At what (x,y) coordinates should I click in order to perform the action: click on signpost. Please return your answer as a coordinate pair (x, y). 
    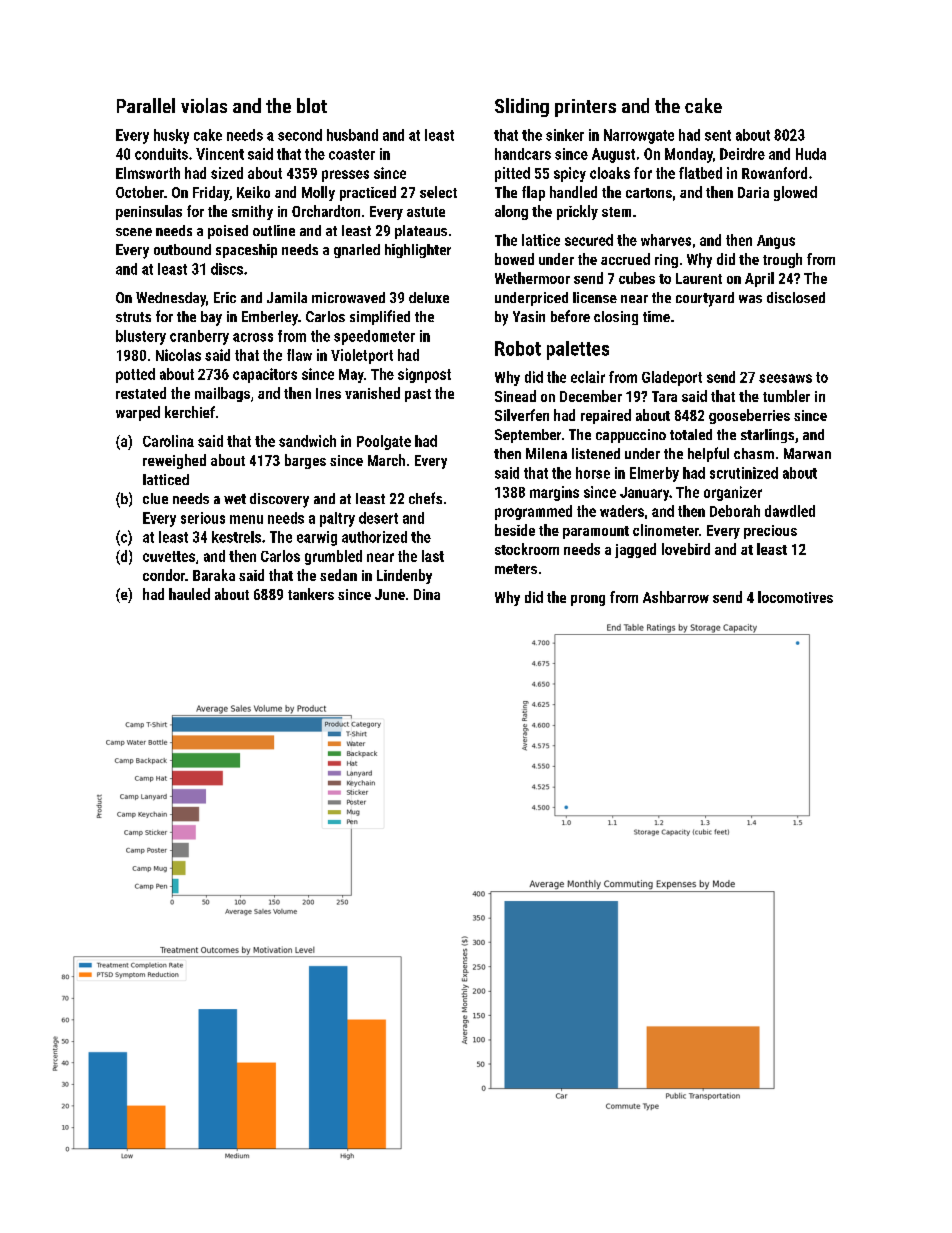
    Looking at the image, I should click on (424, 375).
